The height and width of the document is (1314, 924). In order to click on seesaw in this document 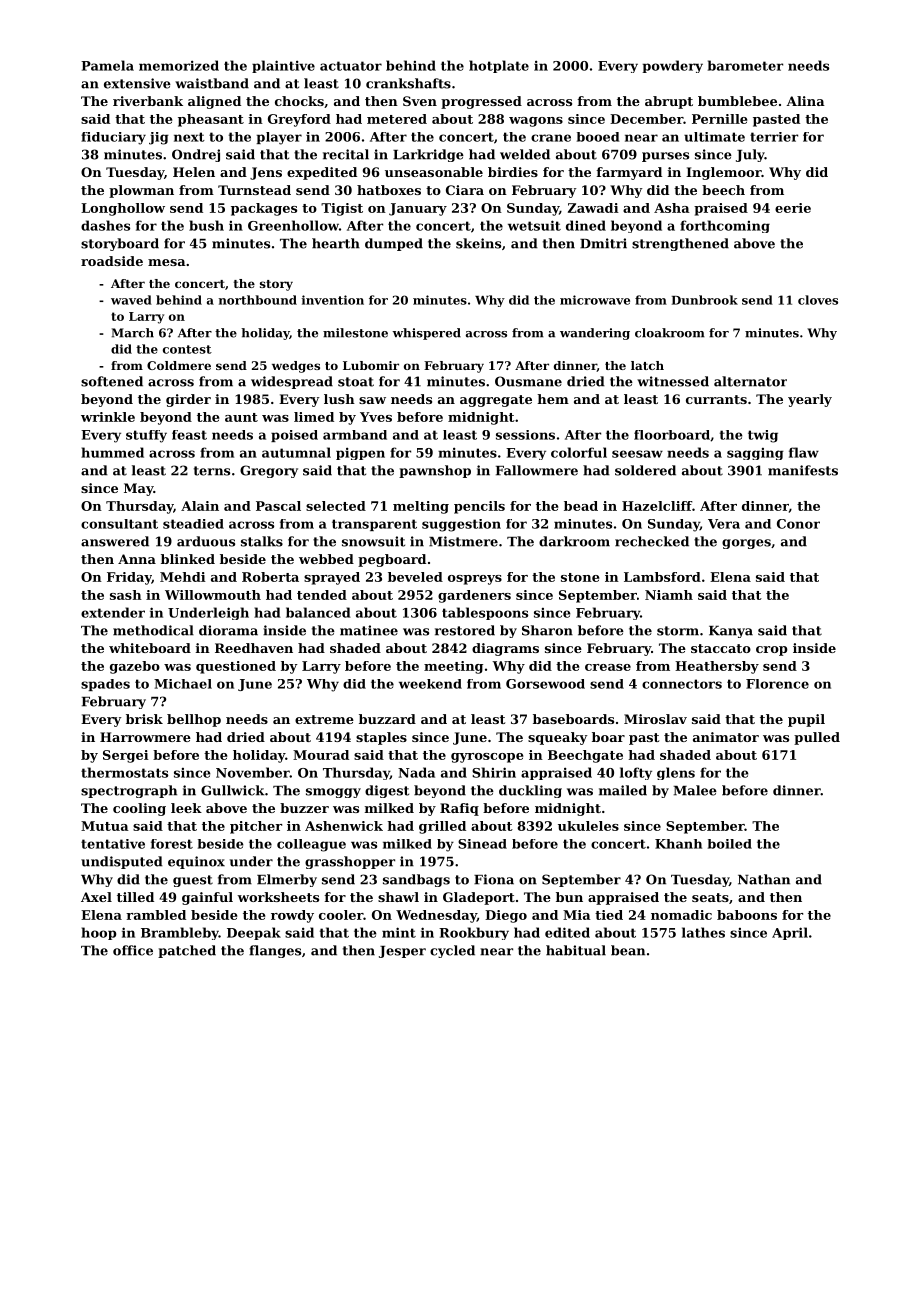, I will do `click(637, 454)`.
